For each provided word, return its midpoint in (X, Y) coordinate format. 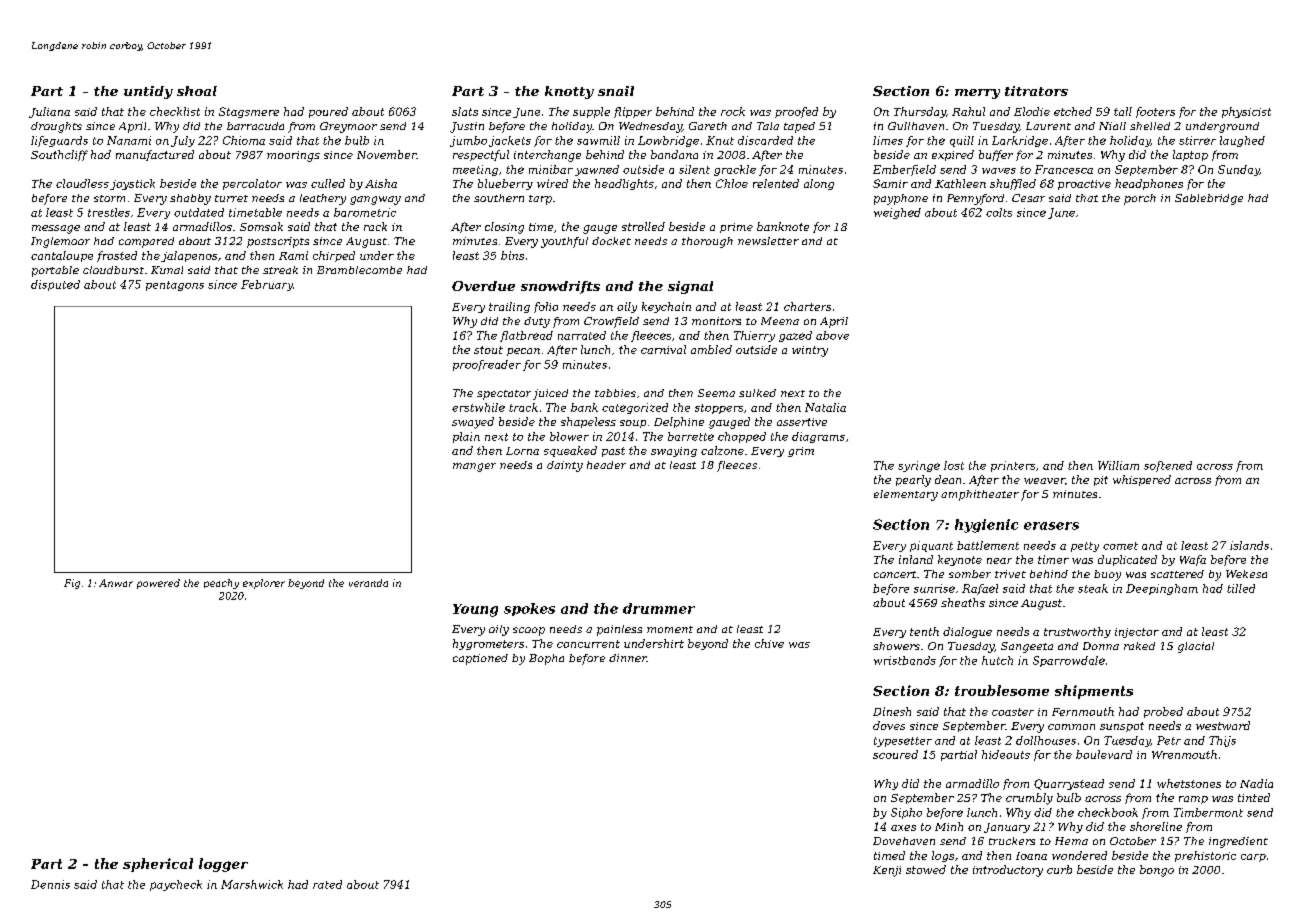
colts (999, 212)
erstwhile (478, 407)
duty (537, 322)
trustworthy (1077, 632)
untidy (148, 92)
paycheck (176, 885)
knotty (569, 92)
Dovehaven (904, 841)
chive (769, 643)
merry (977, 94)
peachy (221, 584)
